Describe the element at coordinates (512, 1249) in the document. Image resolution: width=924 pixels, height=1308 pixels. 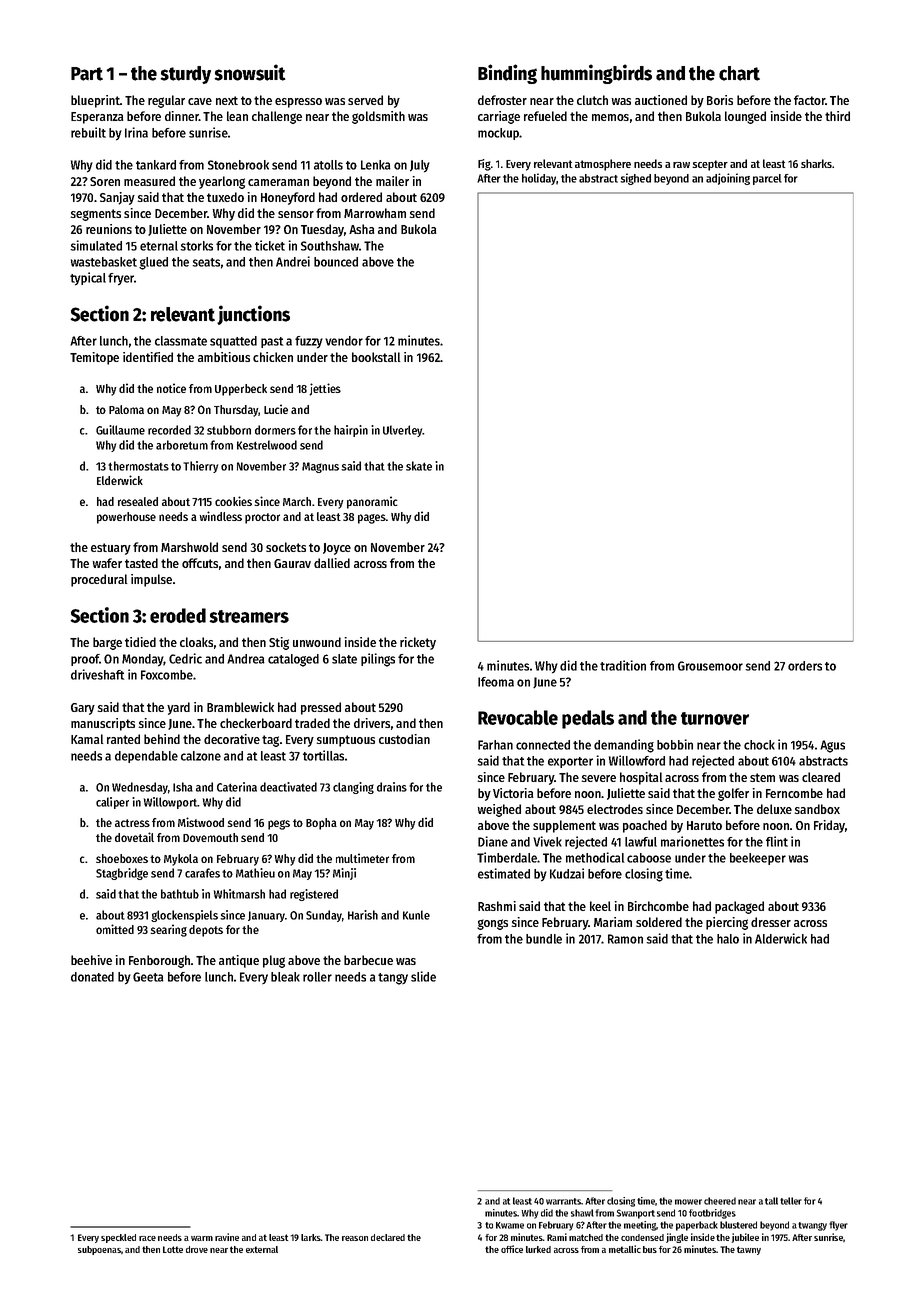
I see `office` at that location.
